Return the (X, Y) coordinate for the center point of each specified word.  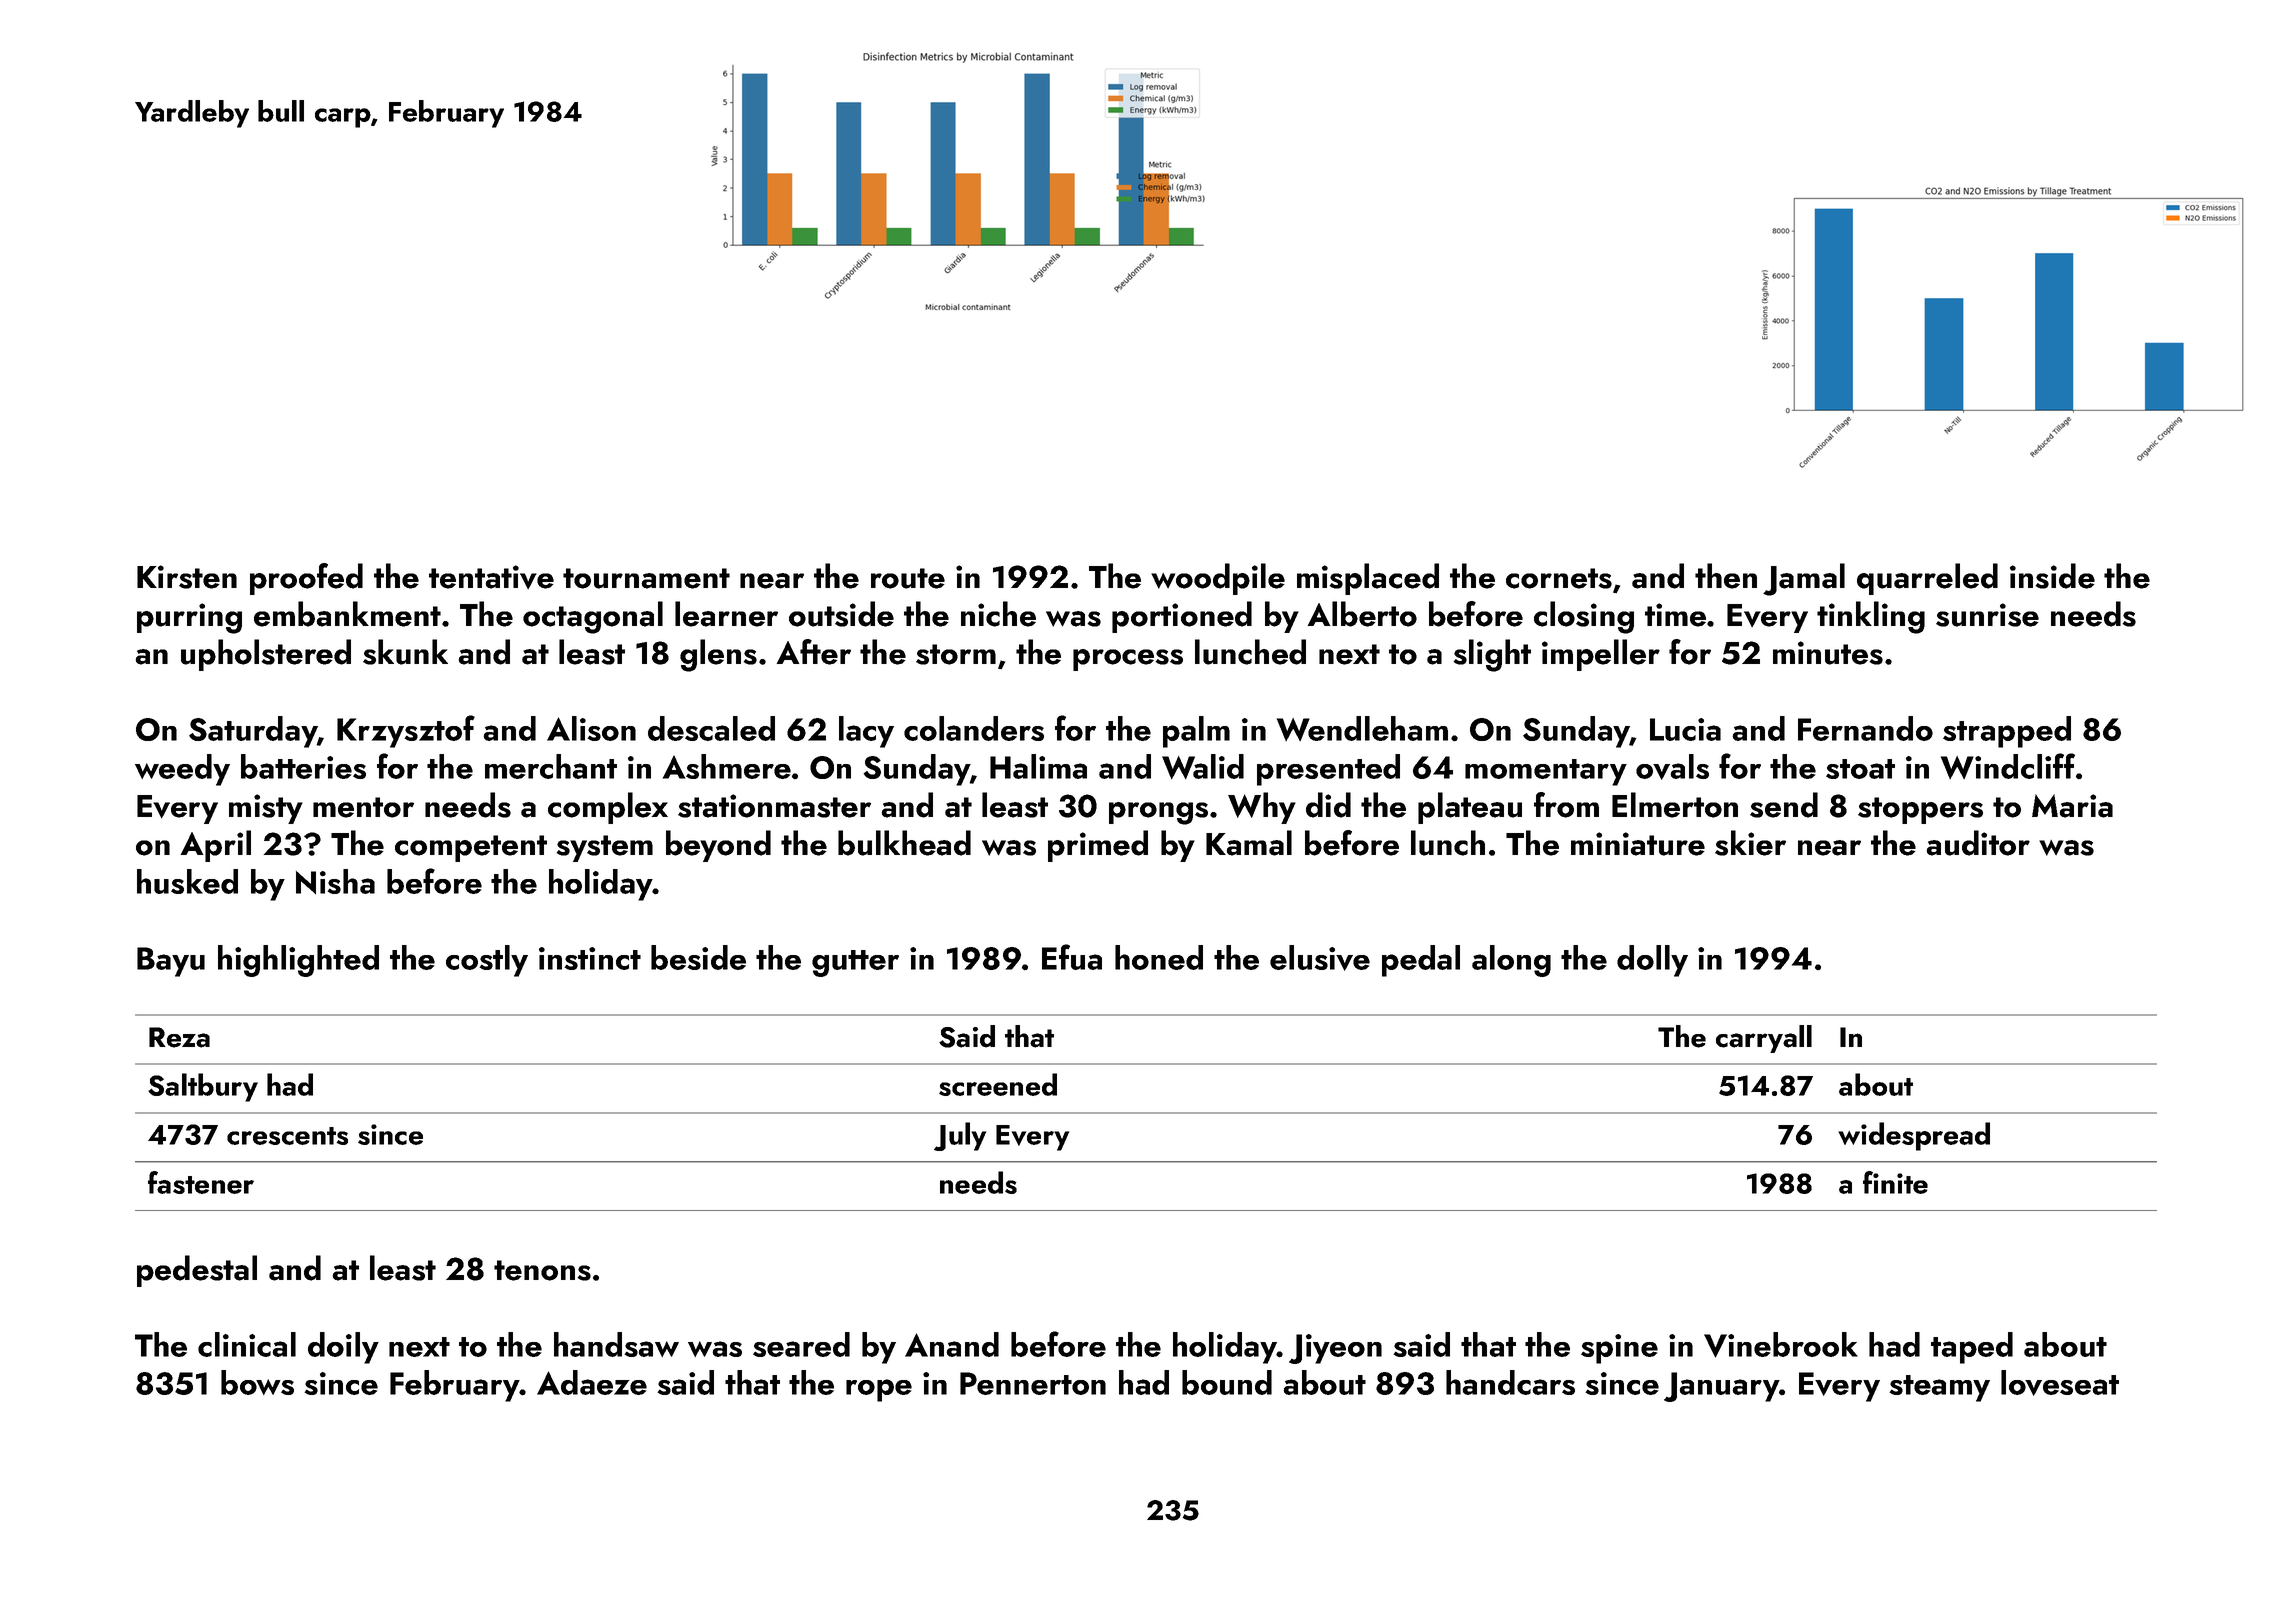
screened (998, 1084)
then (1726, 576)
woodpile (1218, 579)
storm (956, 654)
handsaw (616, 1344)
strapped (2007, 732)
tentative (491, 577)
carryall (1764, 1039)
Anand (952, 1344)
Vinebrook (1781, 1345)
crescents (287, 1136)
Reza (179, 1037)
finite (1895, 1182)
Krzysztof (406, 731)
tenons (542, 1270)
